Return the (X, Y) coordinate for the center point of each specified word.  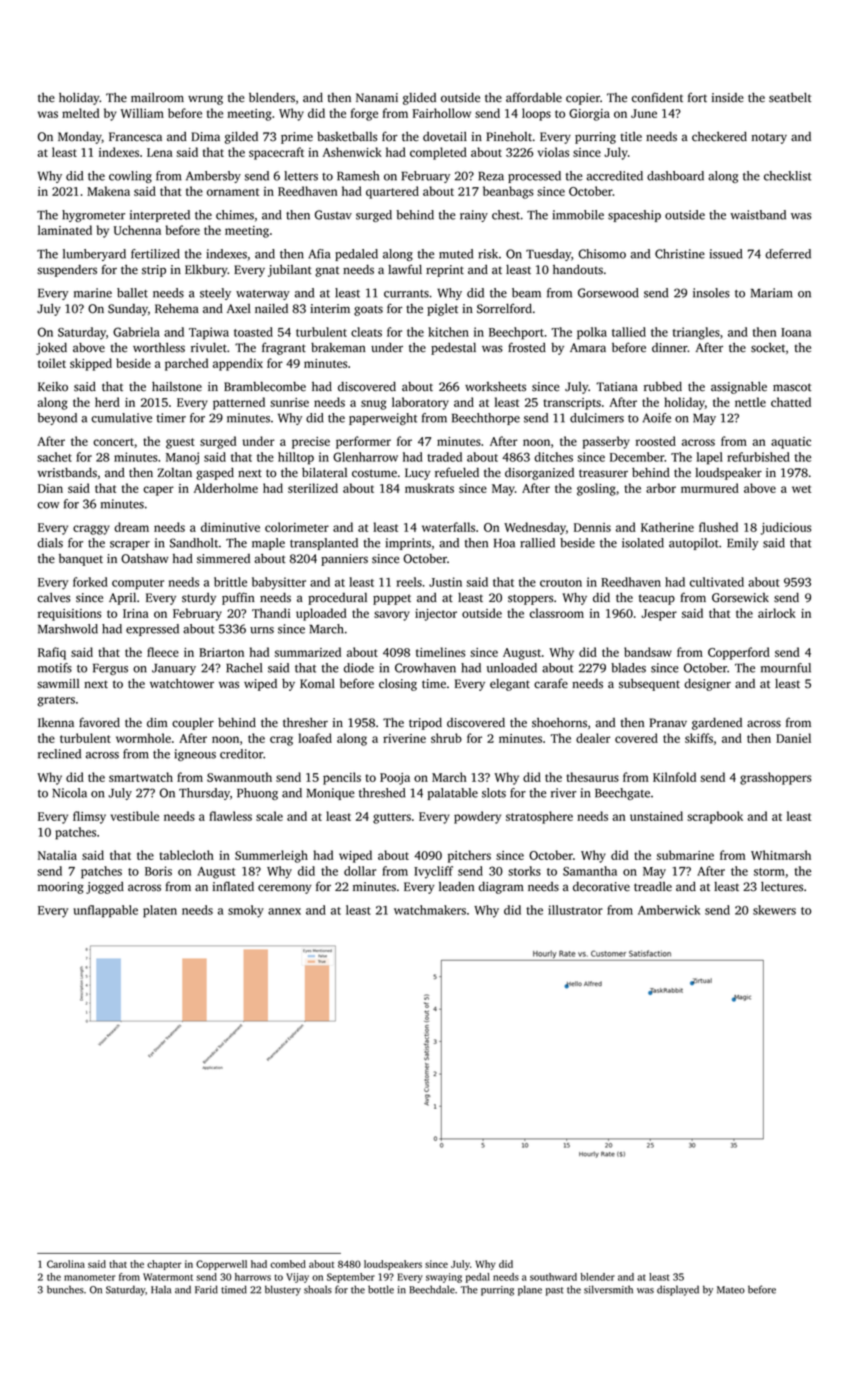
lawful (405, 269)
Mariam (772, 293)
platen (160, 911)
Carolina (66, 1264)
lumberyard (94, 255)
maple (268, 544)
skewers (774, 910)
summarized (308, 652)
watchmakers (430, 910)
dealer (593, 738)
